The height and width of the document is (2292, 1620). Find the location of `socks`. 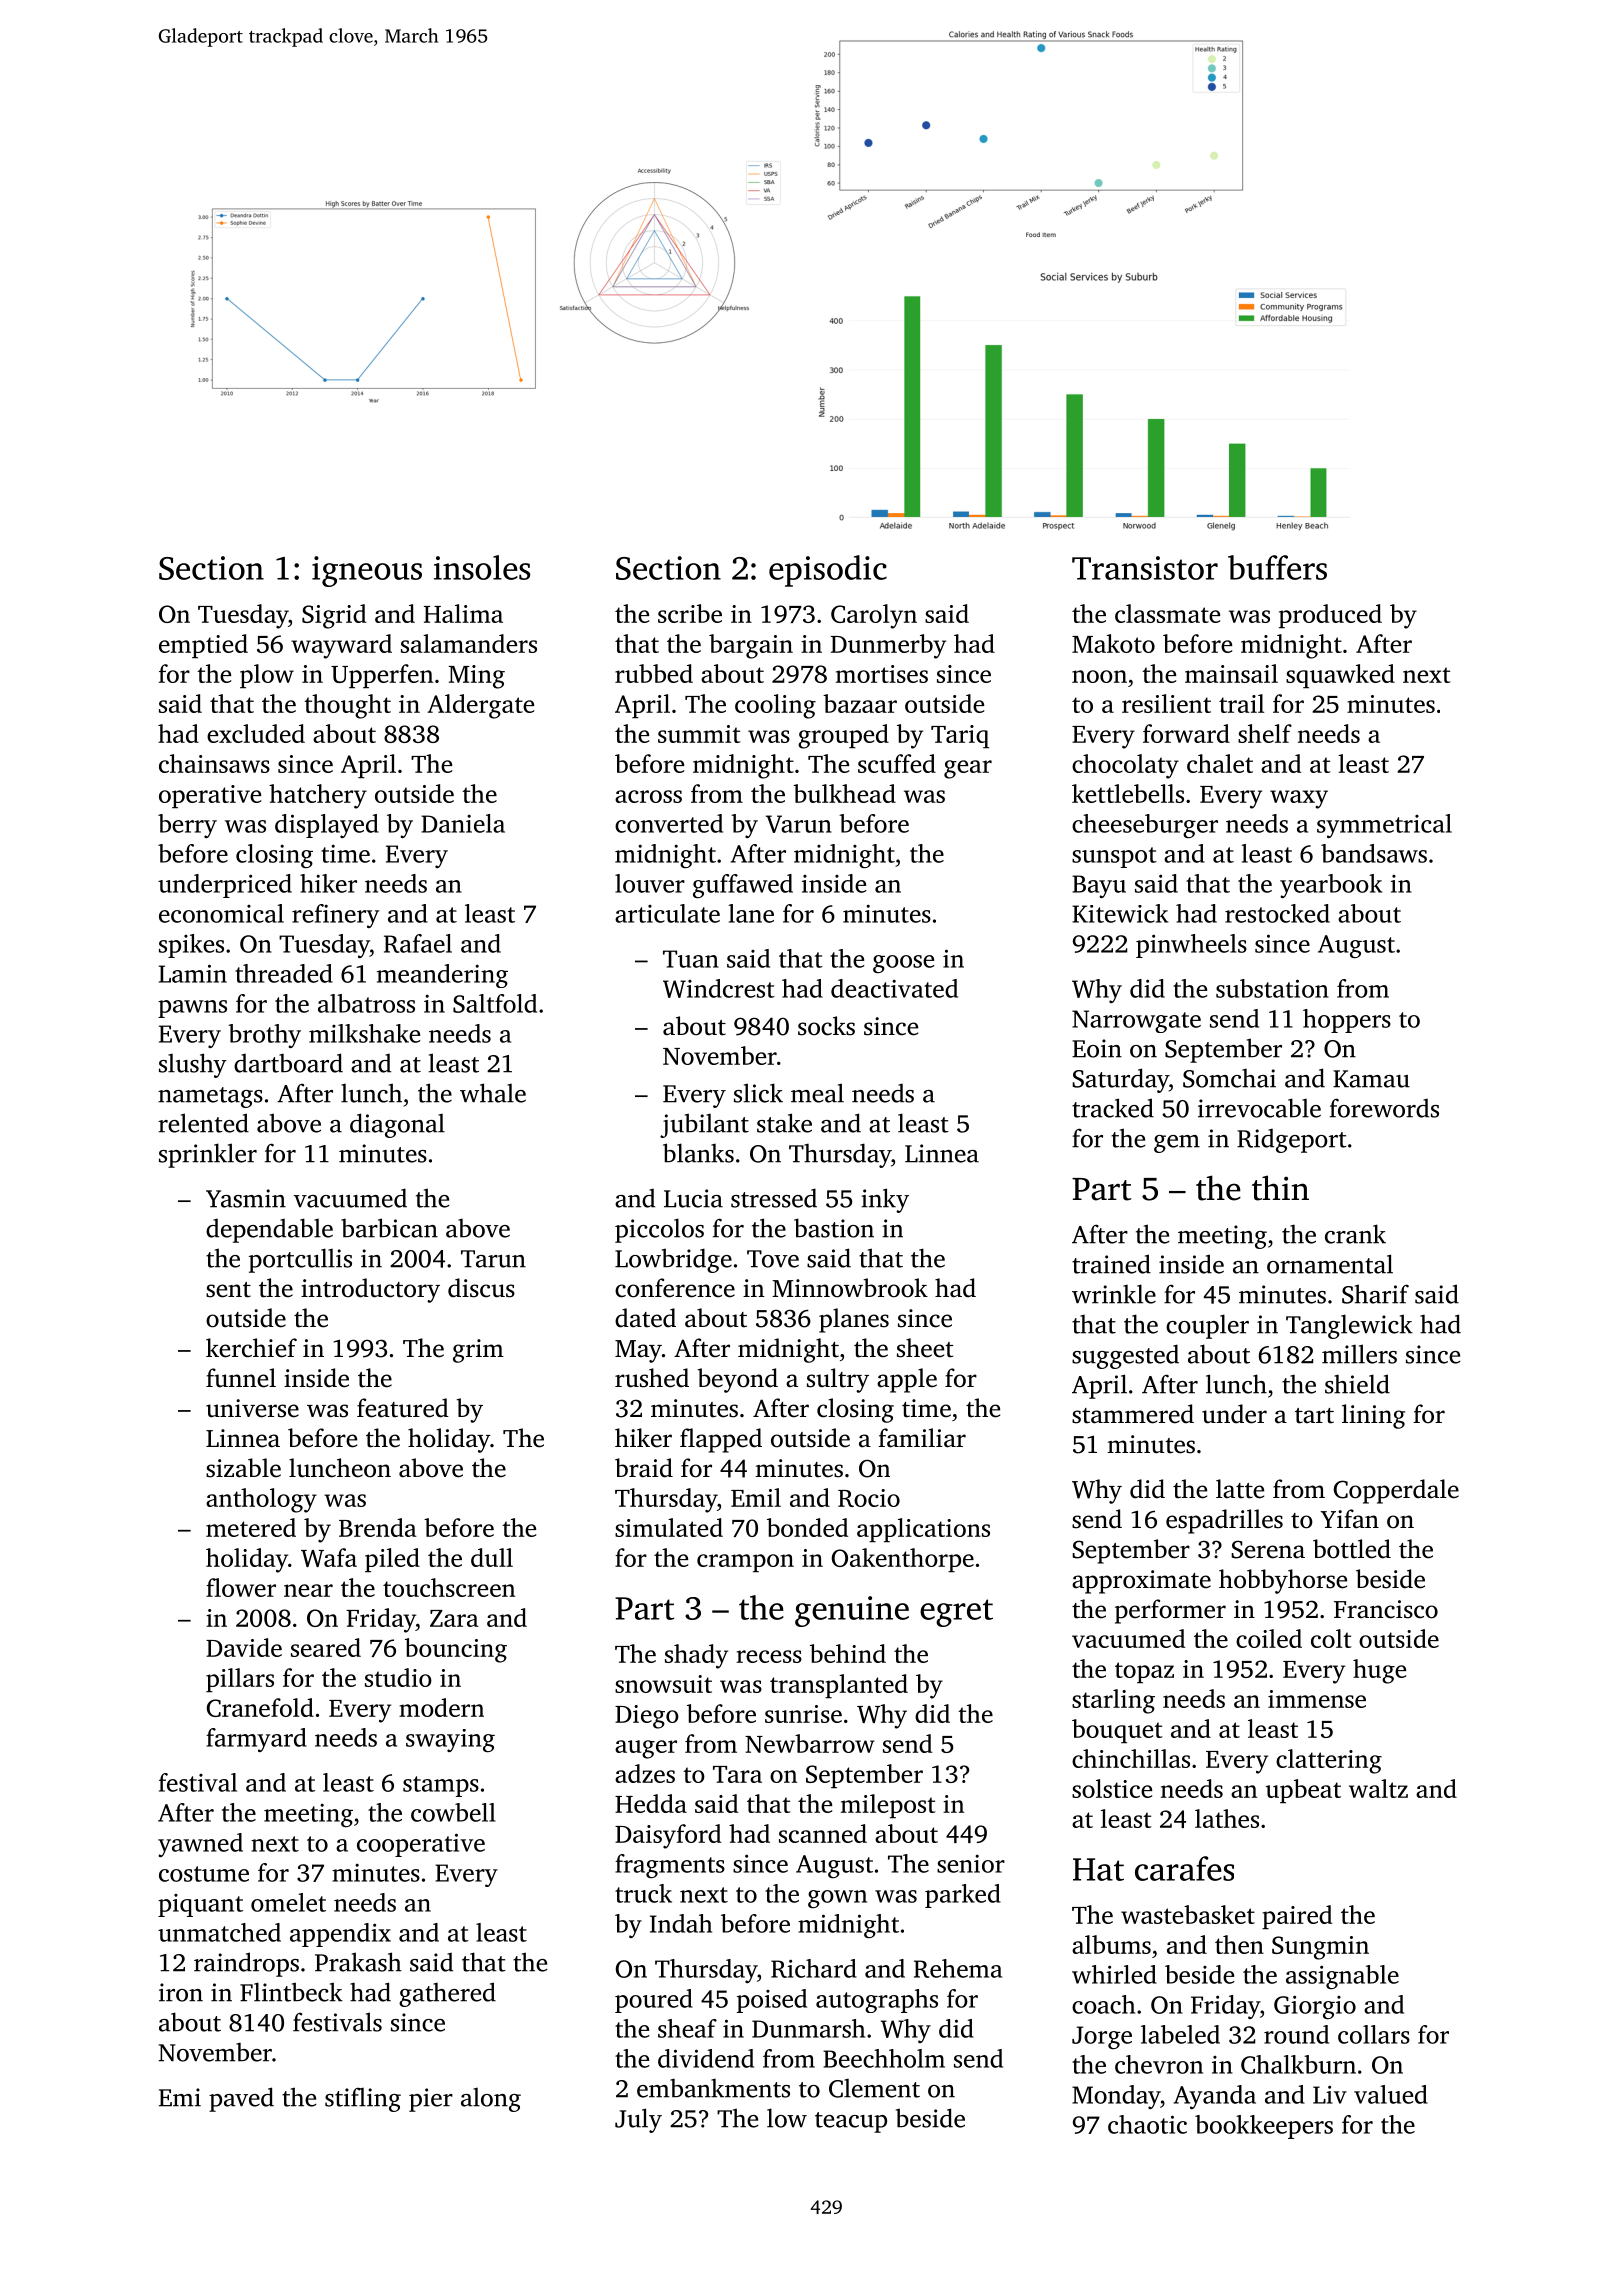

socks is located at coordinates (826, 1026).
